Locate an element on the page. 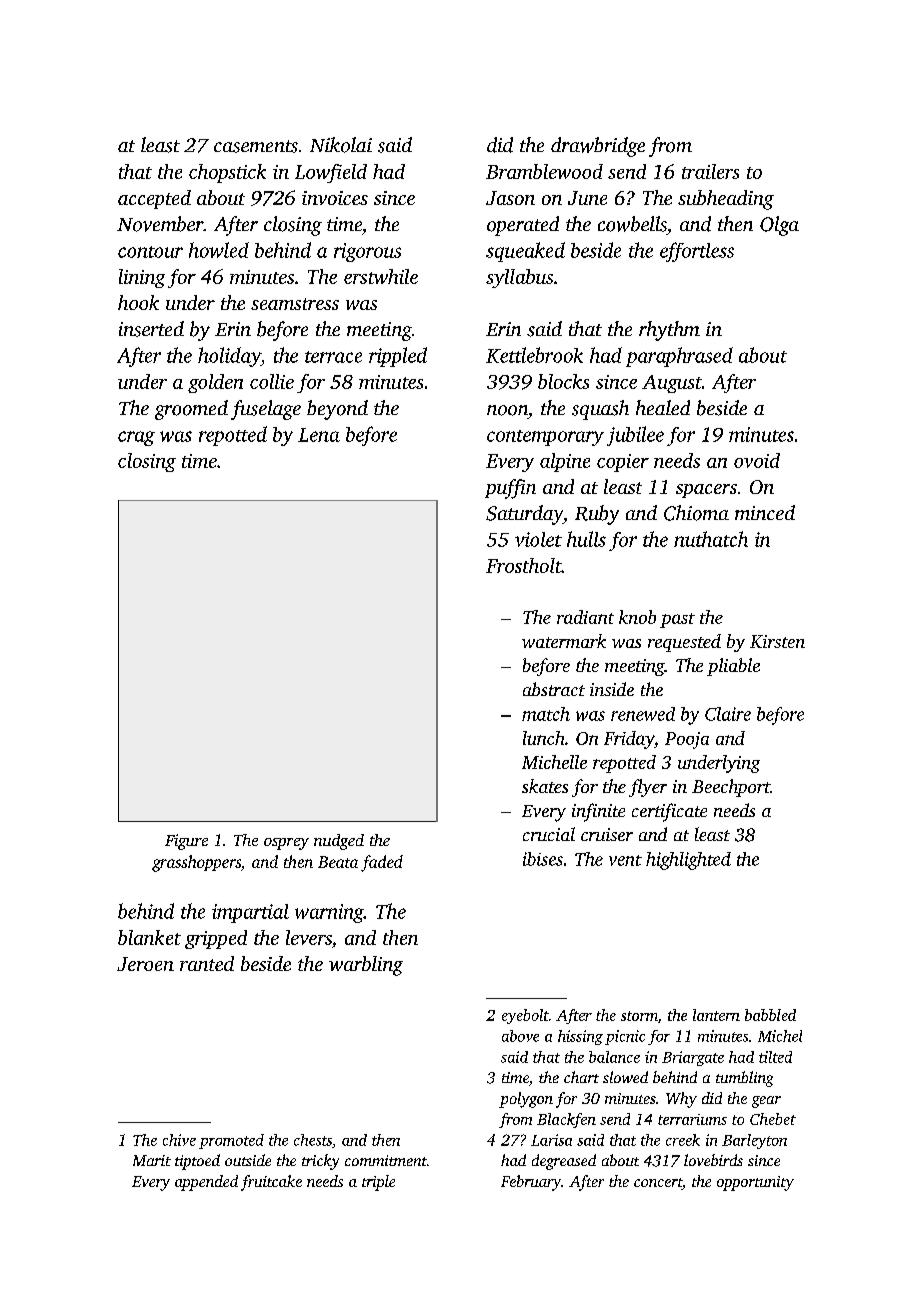 This document has height=1311, width=924. crag is located at coordinates (136, 438).
